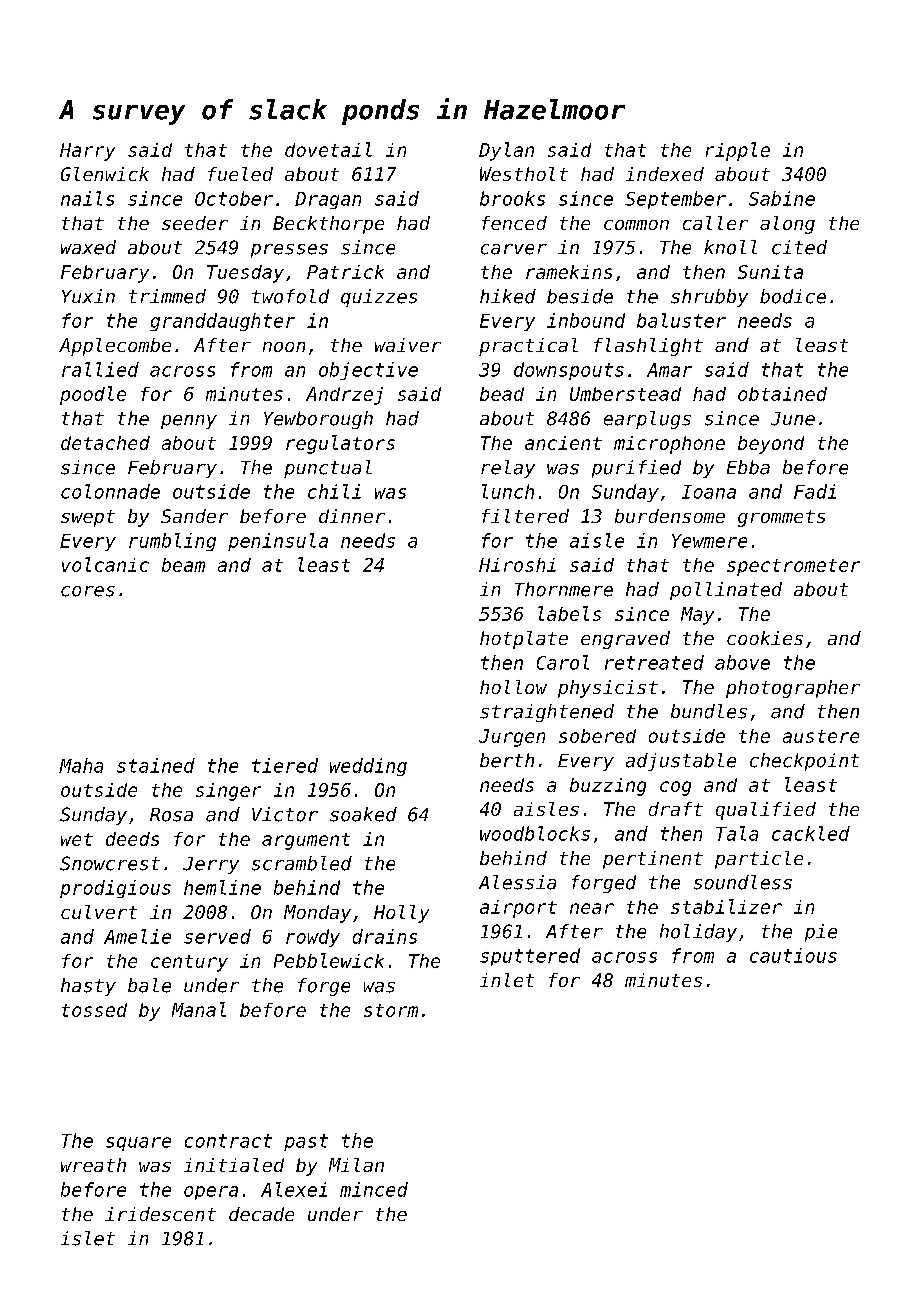 The width and height of the screenshot is (924, 1308). Describe the element at coordinates (821, 933) in the screenshot. I see `pie` at that location.
